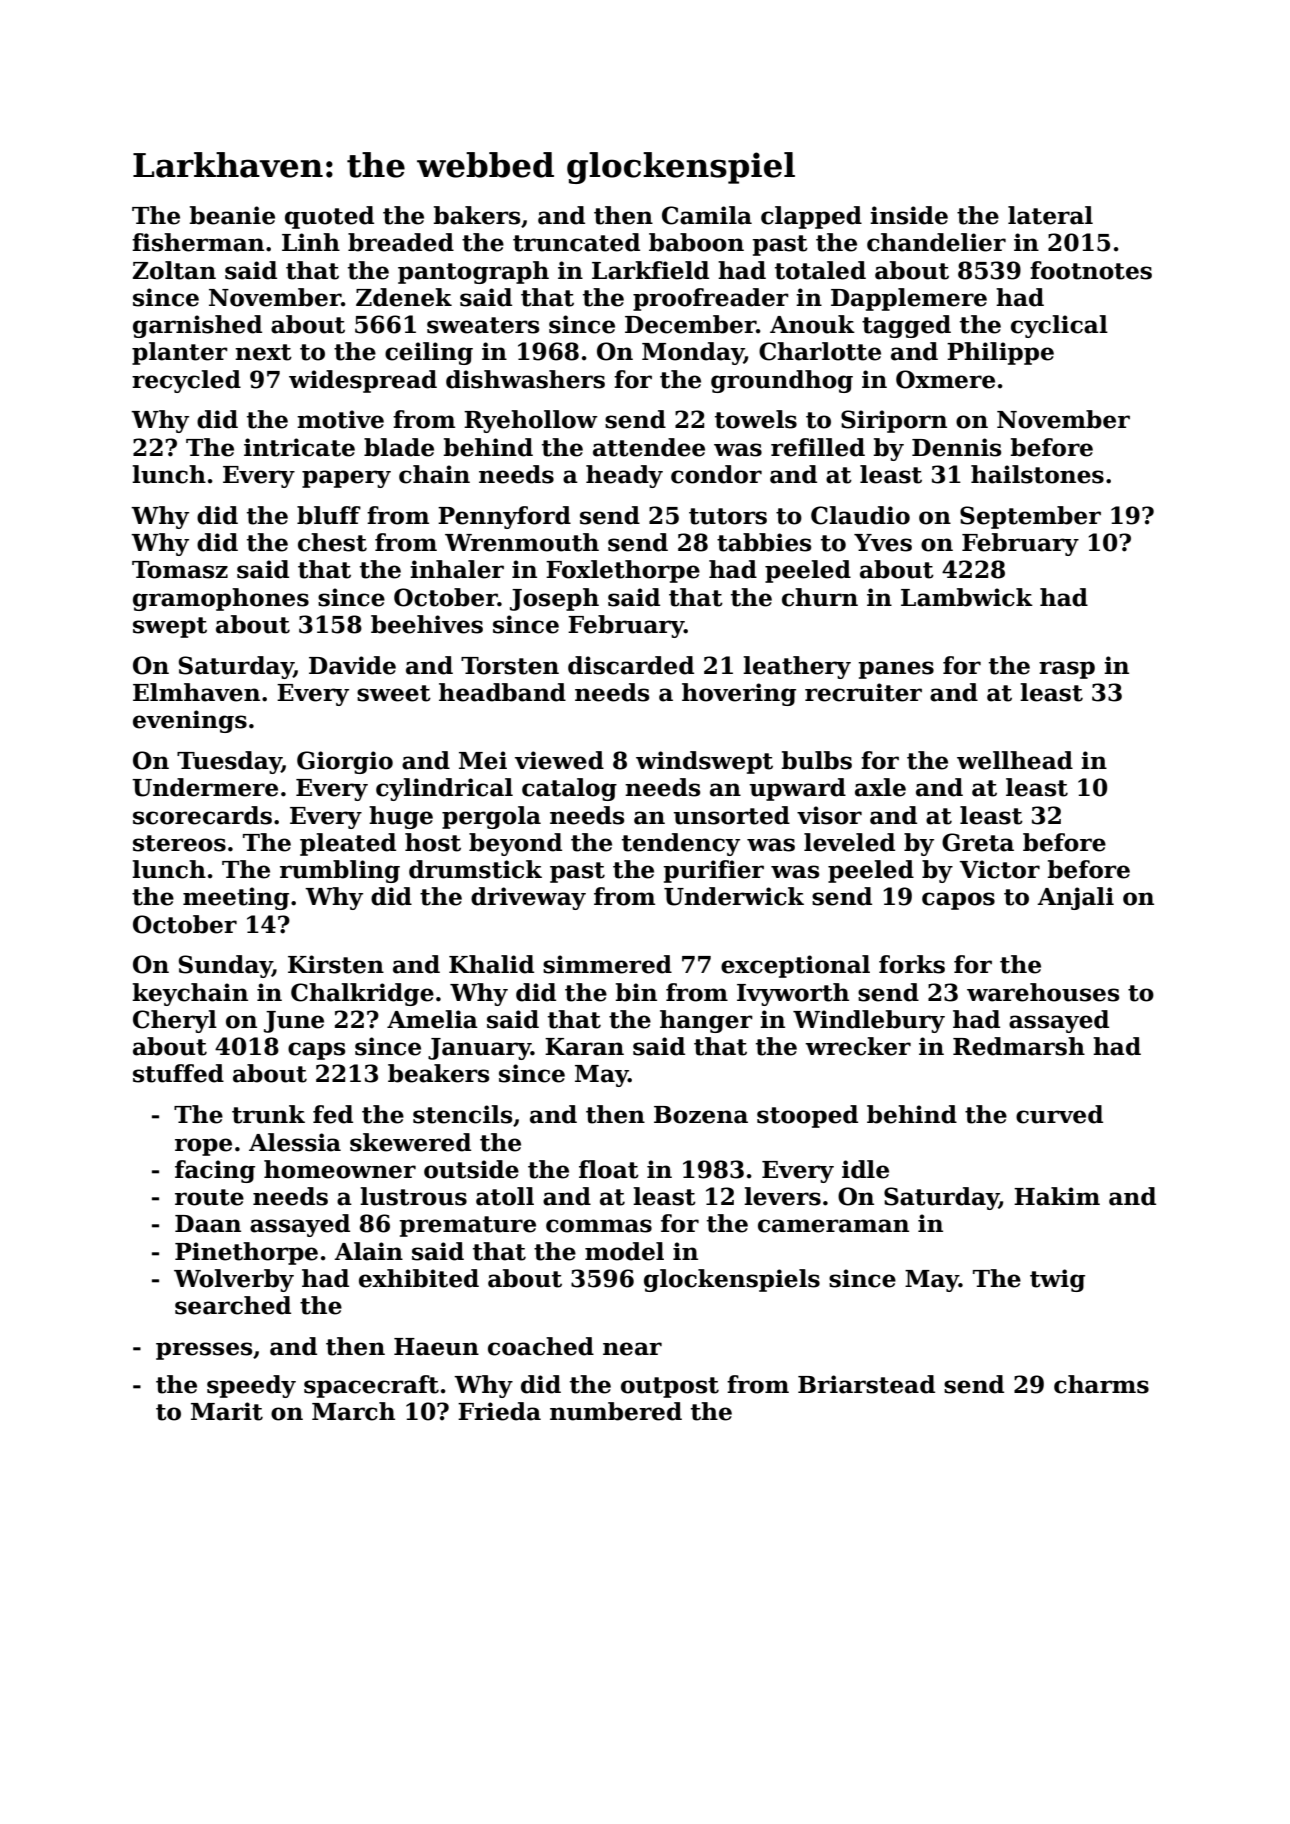 This screenshot has width=1290, height=1824. Describe the element at coordinates (477, 215) in the screenshot. I see `bakers` at that location.
